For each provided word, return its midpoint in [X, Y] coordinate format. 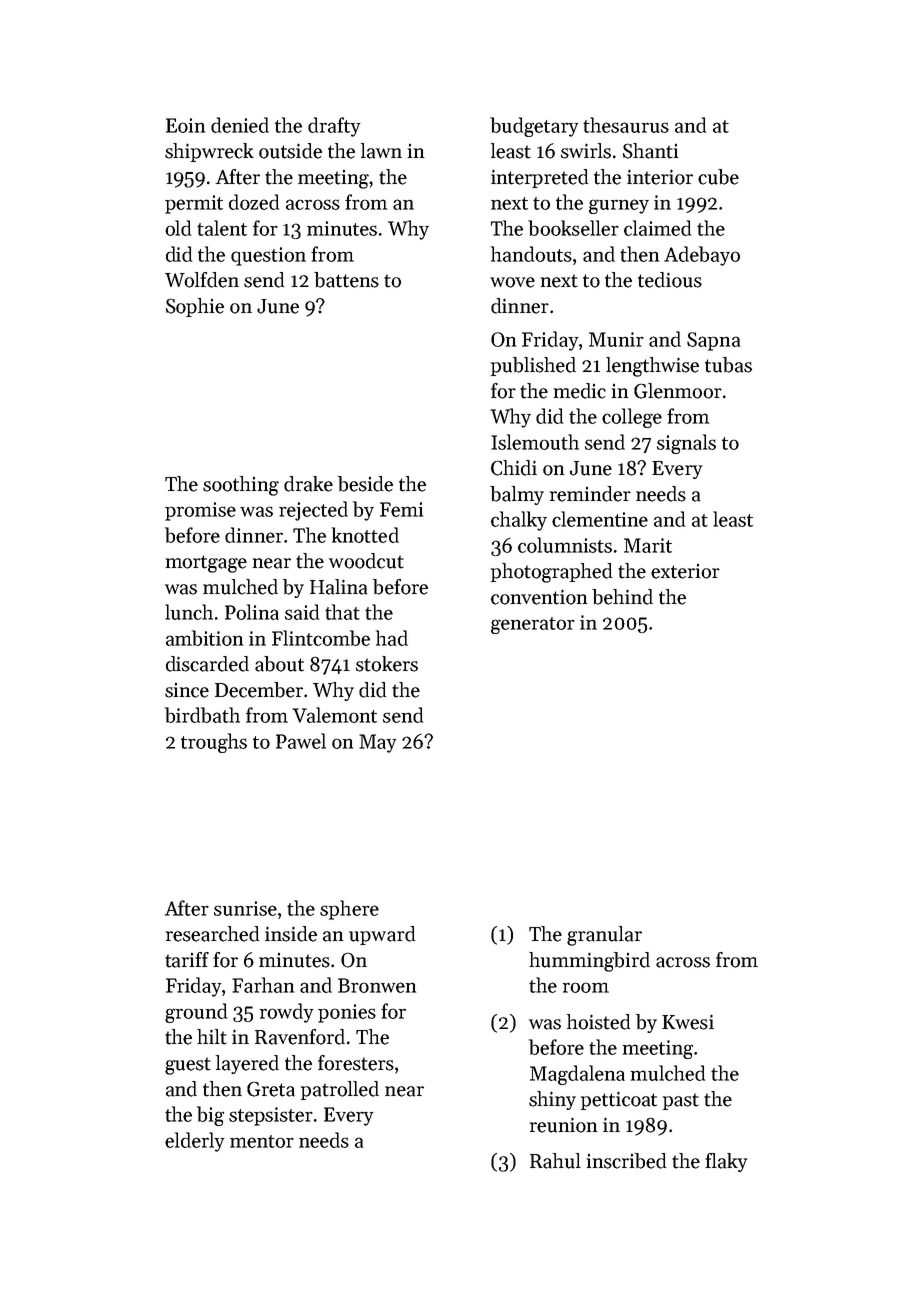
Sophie [195, 307]
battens [346, 280]
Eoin [185, 125]
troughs [214, 743]
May [377, 743]
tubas [728, 365]
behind [622, 597]
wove [512, 282]
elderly [194, 1142]
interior [660, 177]
